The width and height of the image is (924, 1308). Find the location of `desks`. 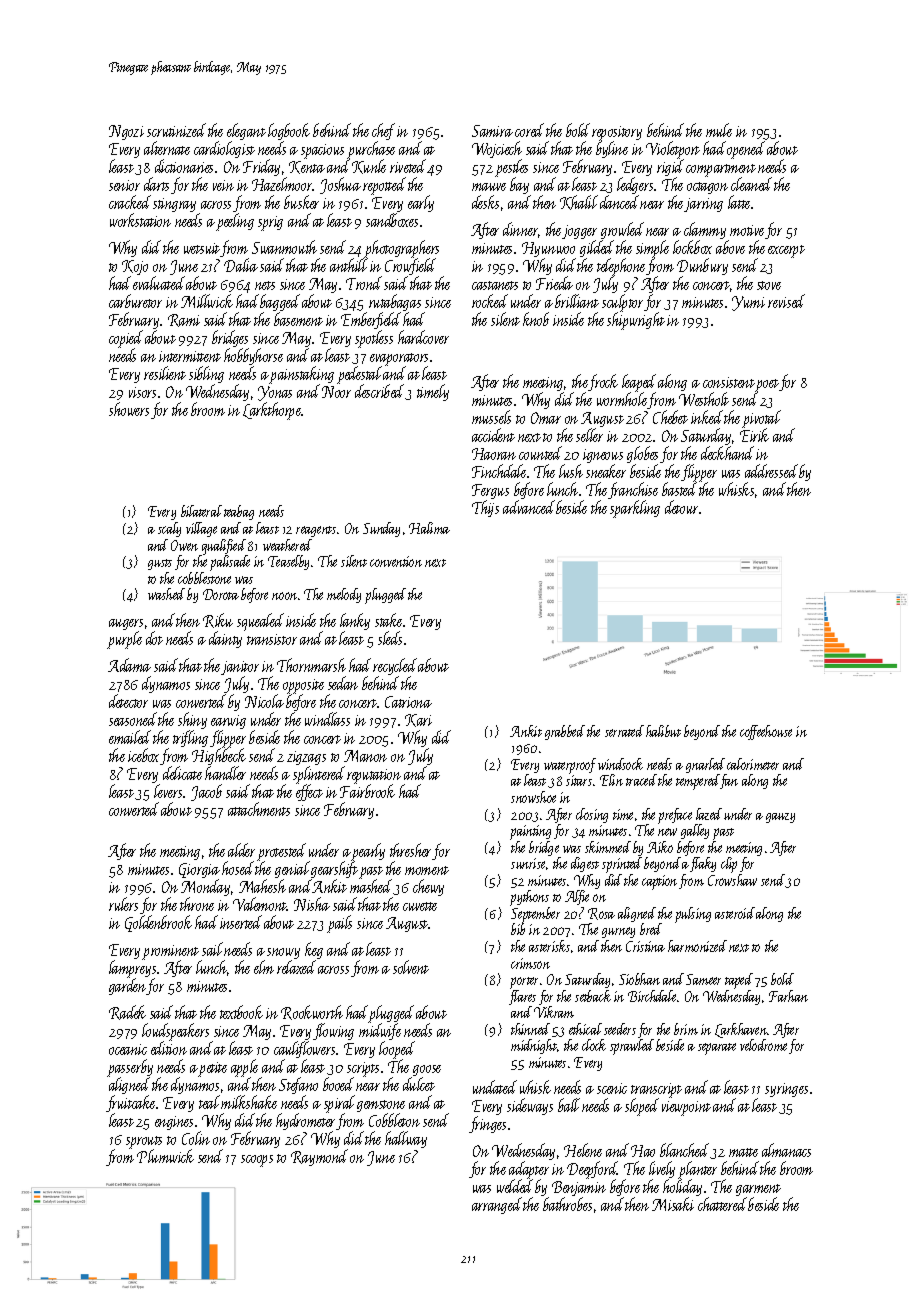

desks is located at coordinates (485, 202).
